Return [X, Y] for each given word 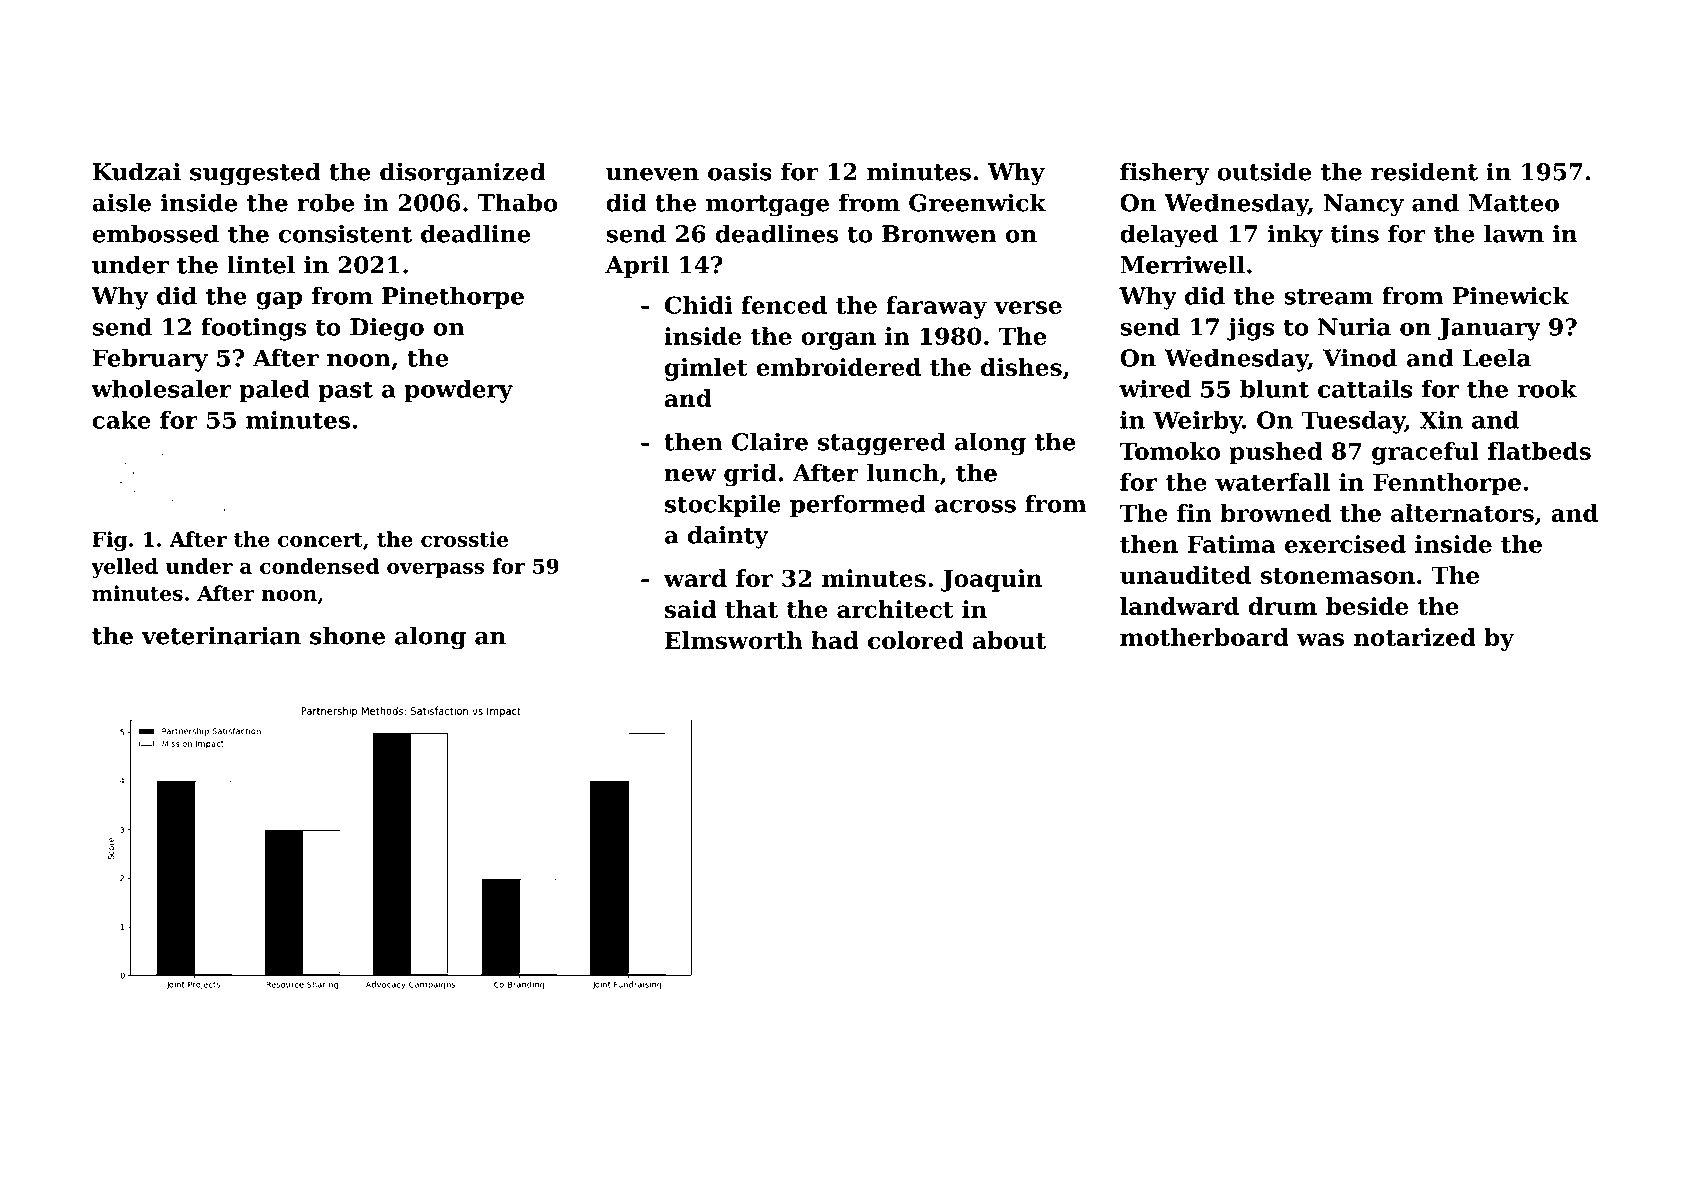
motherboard [1204, 637]
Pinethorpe [453, 297]
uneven [652, 174]
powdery [458, 391]
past [345, 392]
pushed [1276, 453]
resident [1424, 171]
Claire [770, 441]
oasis [740, 171]
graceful [1425, 453]
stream [1328, 296]
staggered [882, 444]
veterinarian [221, 635]
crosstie [464, 539]
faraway [936, 307]
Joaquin [991, 580]
